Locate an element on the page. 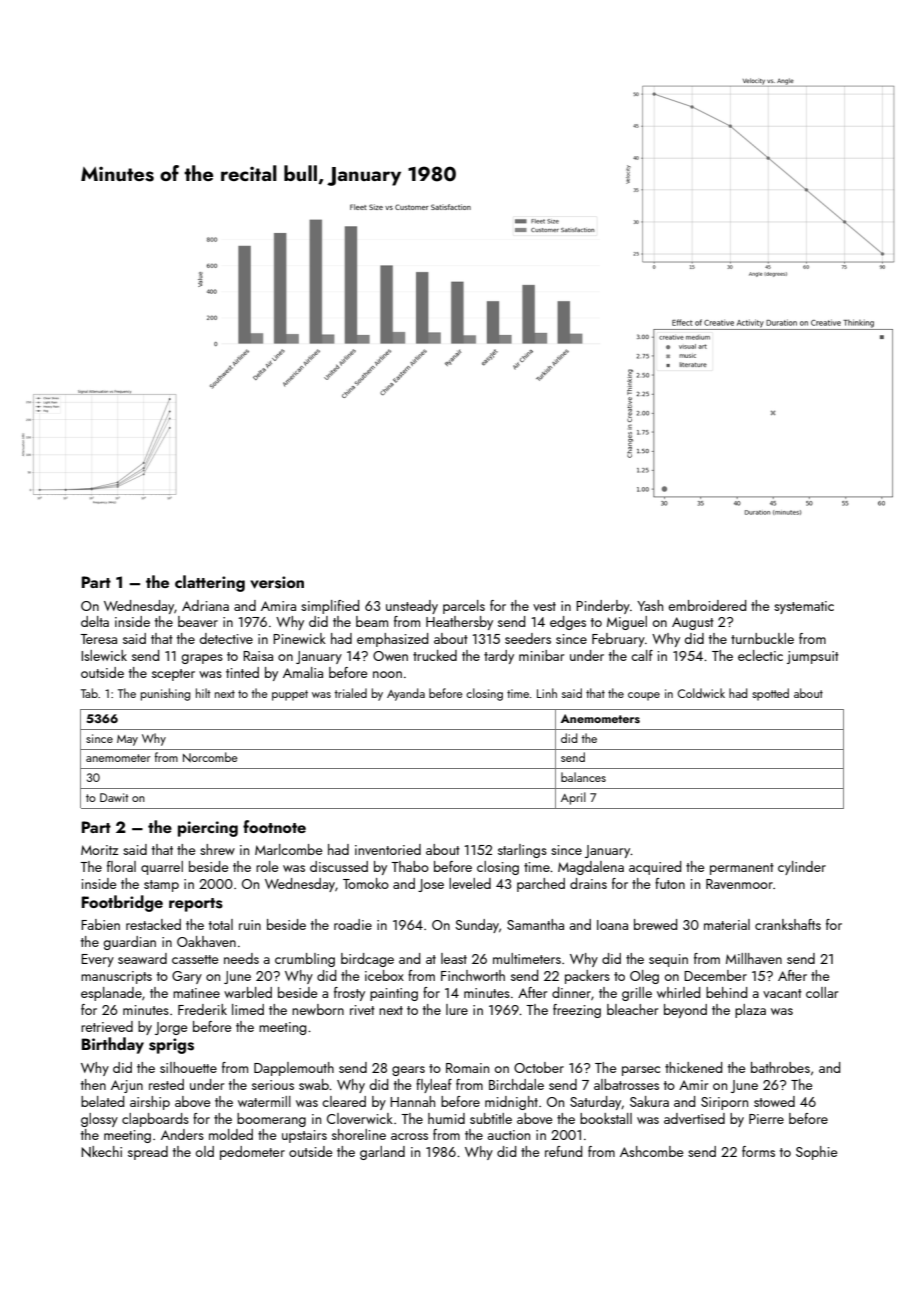  pedometer is located at coordinates (252, 1153).
